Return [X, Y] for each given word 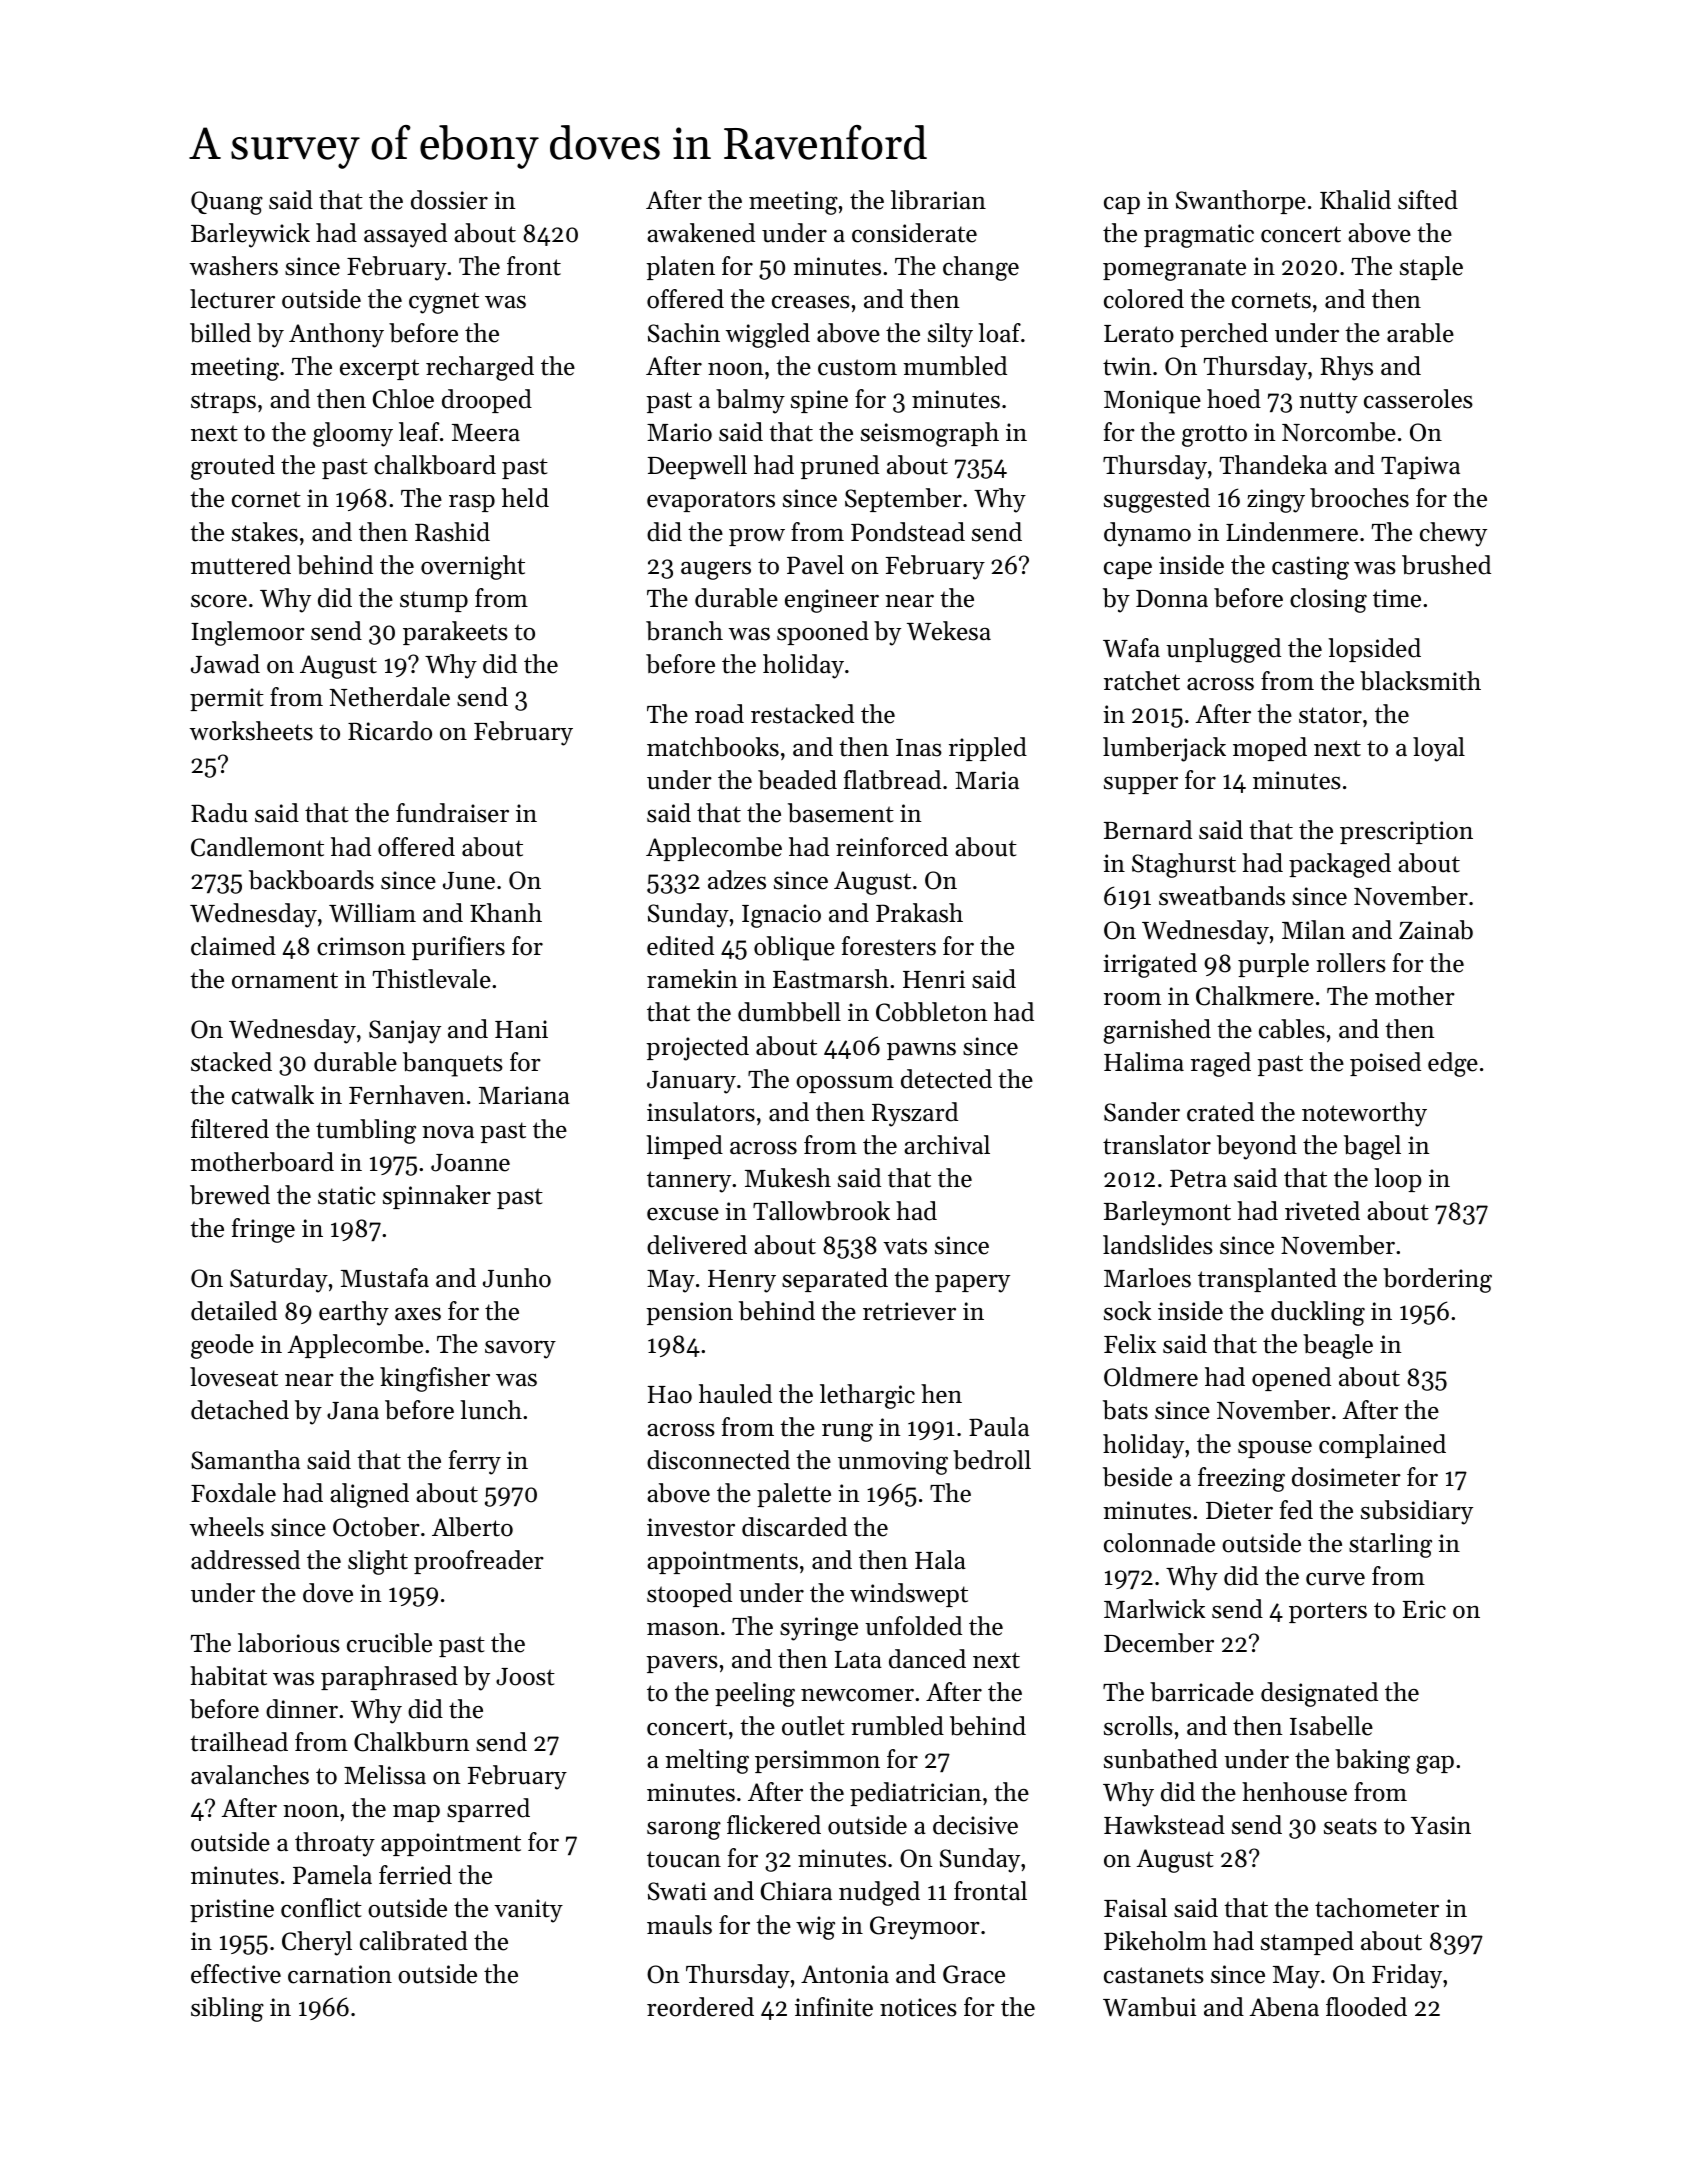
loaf [999, 333]
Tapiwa [1420, 467]
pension [689, 1313]
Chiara [796, 1891]
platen [680, 268]
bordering [1437, 1280]
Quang [227, 203]
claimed [233, 946]
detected [946, 1079]
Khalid [1355, 200]
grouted [233, 467]
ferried [415, 1875]
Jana [353, 1411]
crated [1220, 1112]
